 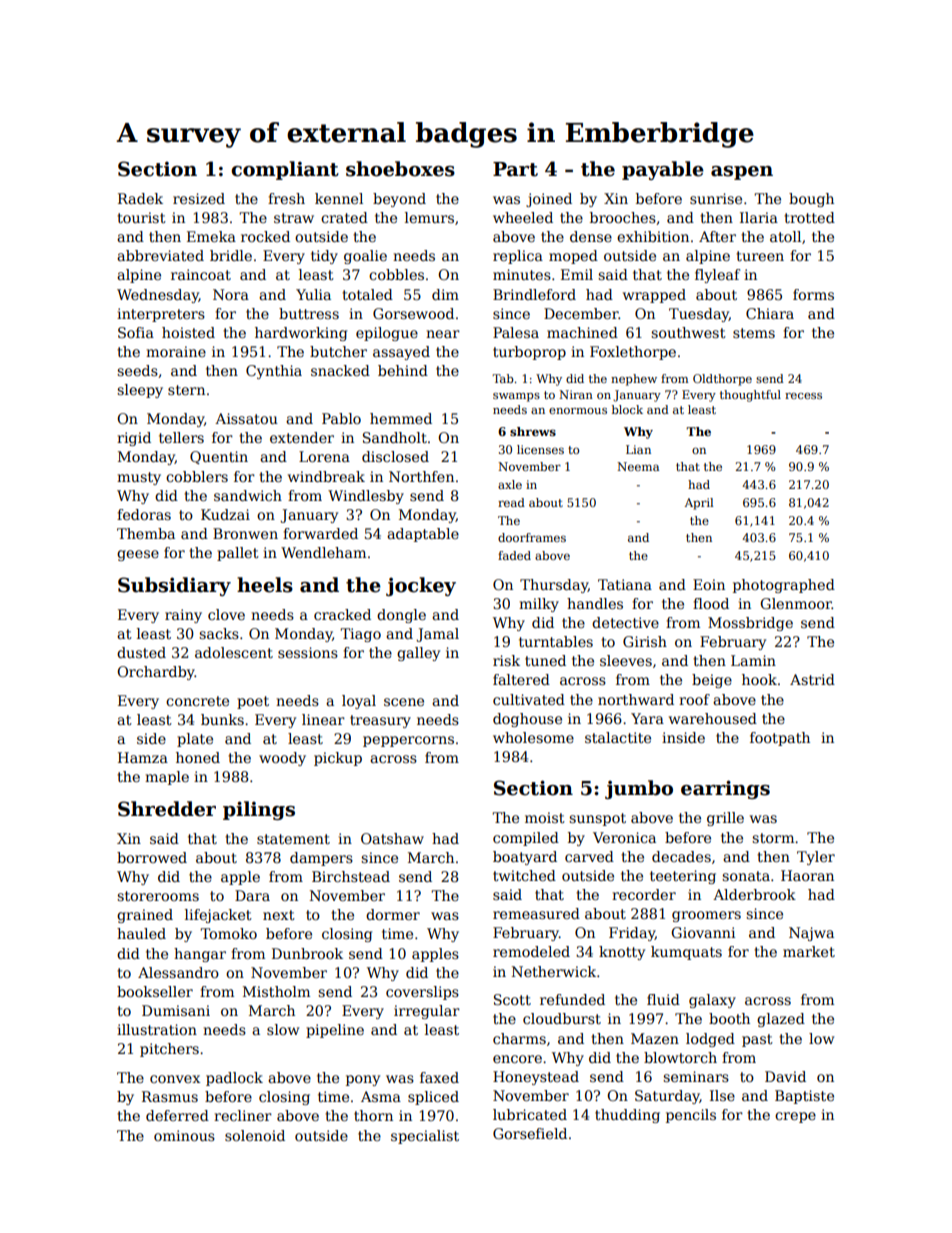 What do you see at coordinates (400, 169) in the screenshot?
I see `shoeboxes` at bounding box center [400, 169].
